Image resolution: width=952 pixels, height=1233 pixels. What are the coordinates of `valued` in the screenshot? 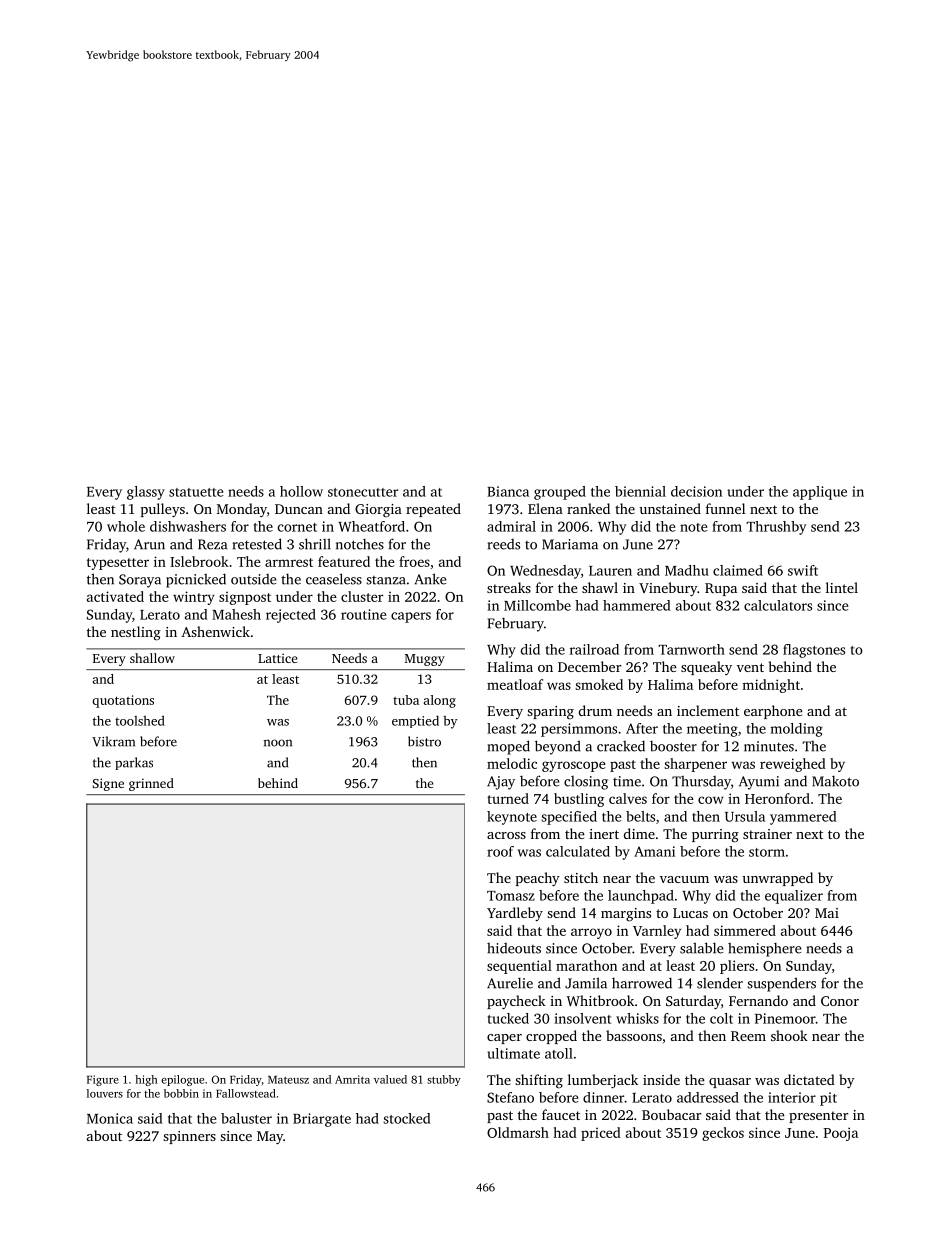 It's located at (390, 1079).
